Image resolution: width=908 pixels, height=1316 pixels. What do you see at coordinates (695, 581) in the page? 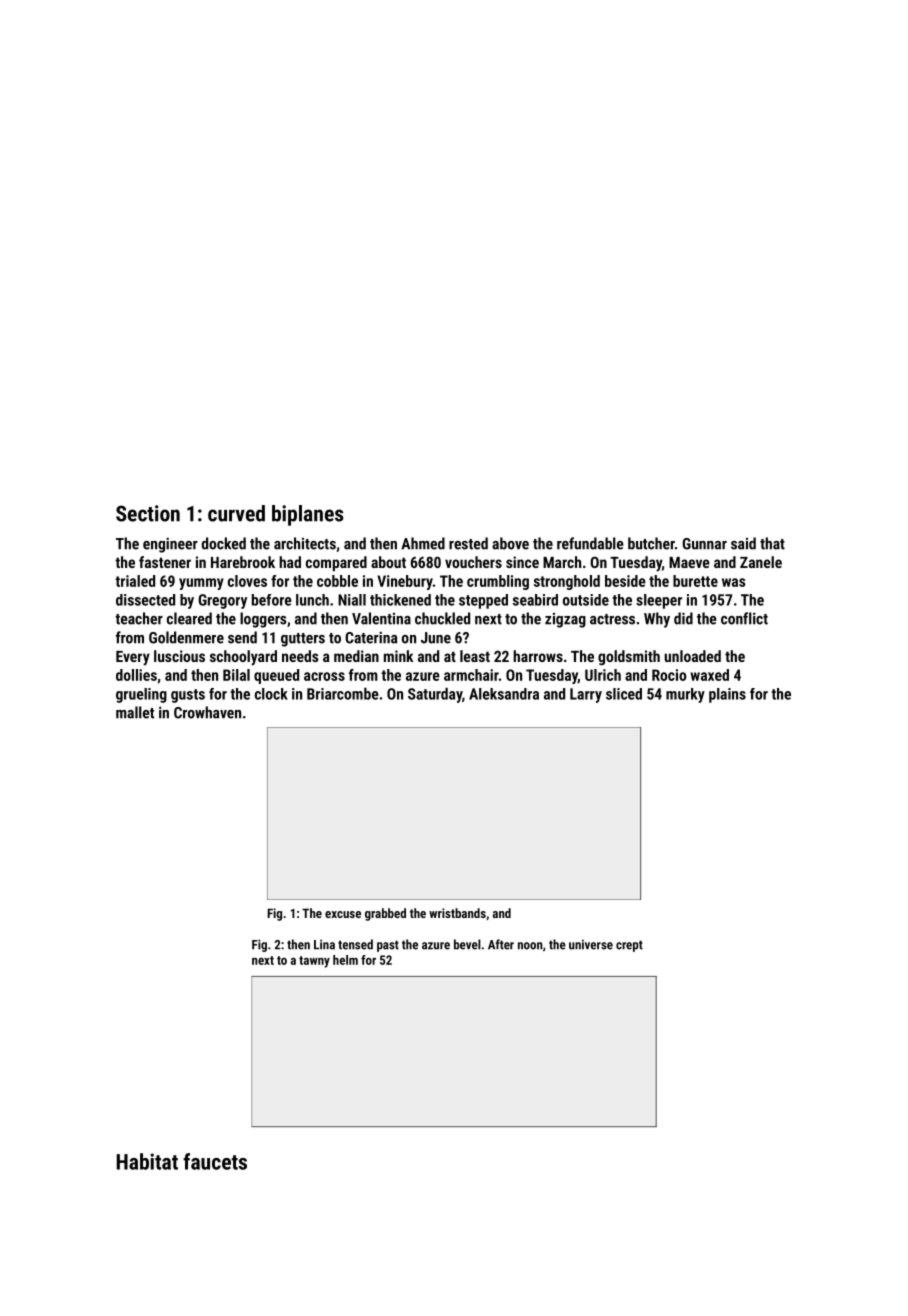
I see `burette` at bounding box center [695, 581].
